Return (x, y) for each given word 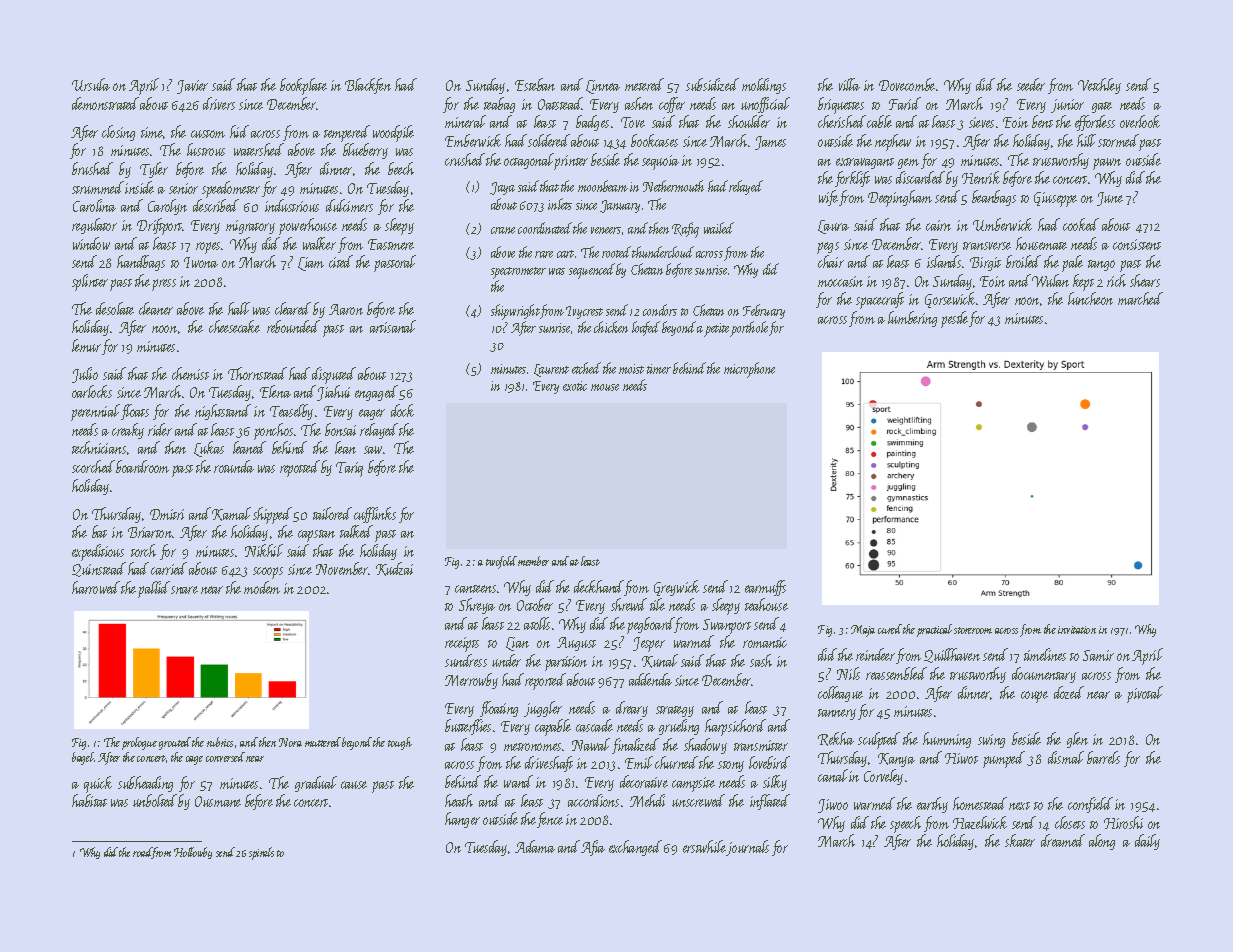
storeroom (973, 630)
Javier (192, 87)
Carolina (94, 205)
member (533, 561)
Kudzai (394, 569)
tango (1101, 265)
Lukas (209, 449)
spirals (261, 853)
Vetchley (1099, 86)
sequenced (592, 271)
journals (748, 848)
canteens (475, 589)
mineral (465, 121)
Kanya (896, 760)
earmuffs (765, 588)
